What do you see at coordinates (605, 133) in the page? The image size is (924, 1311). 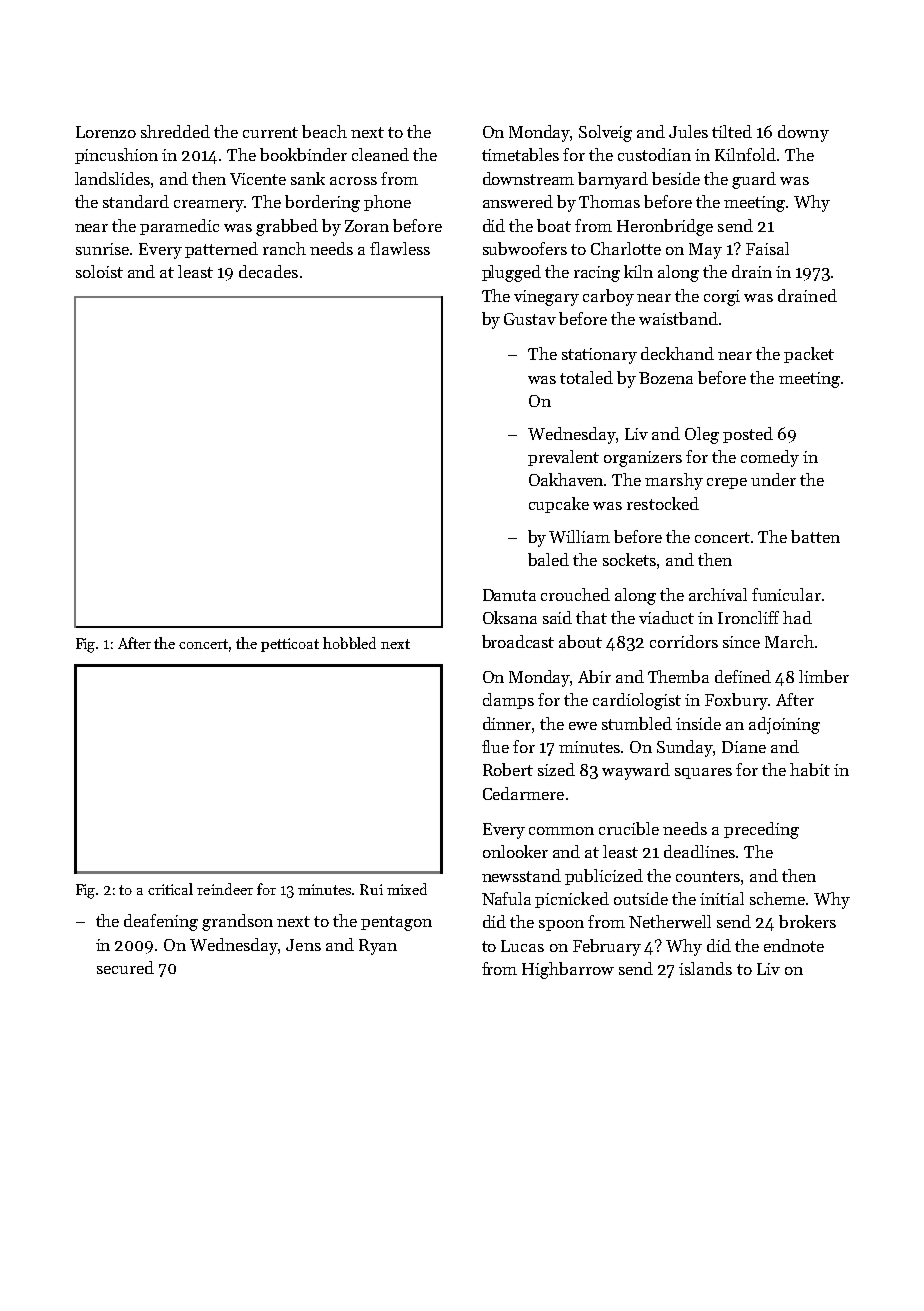 I see `Solveig` at bounding box center [605, 133].
